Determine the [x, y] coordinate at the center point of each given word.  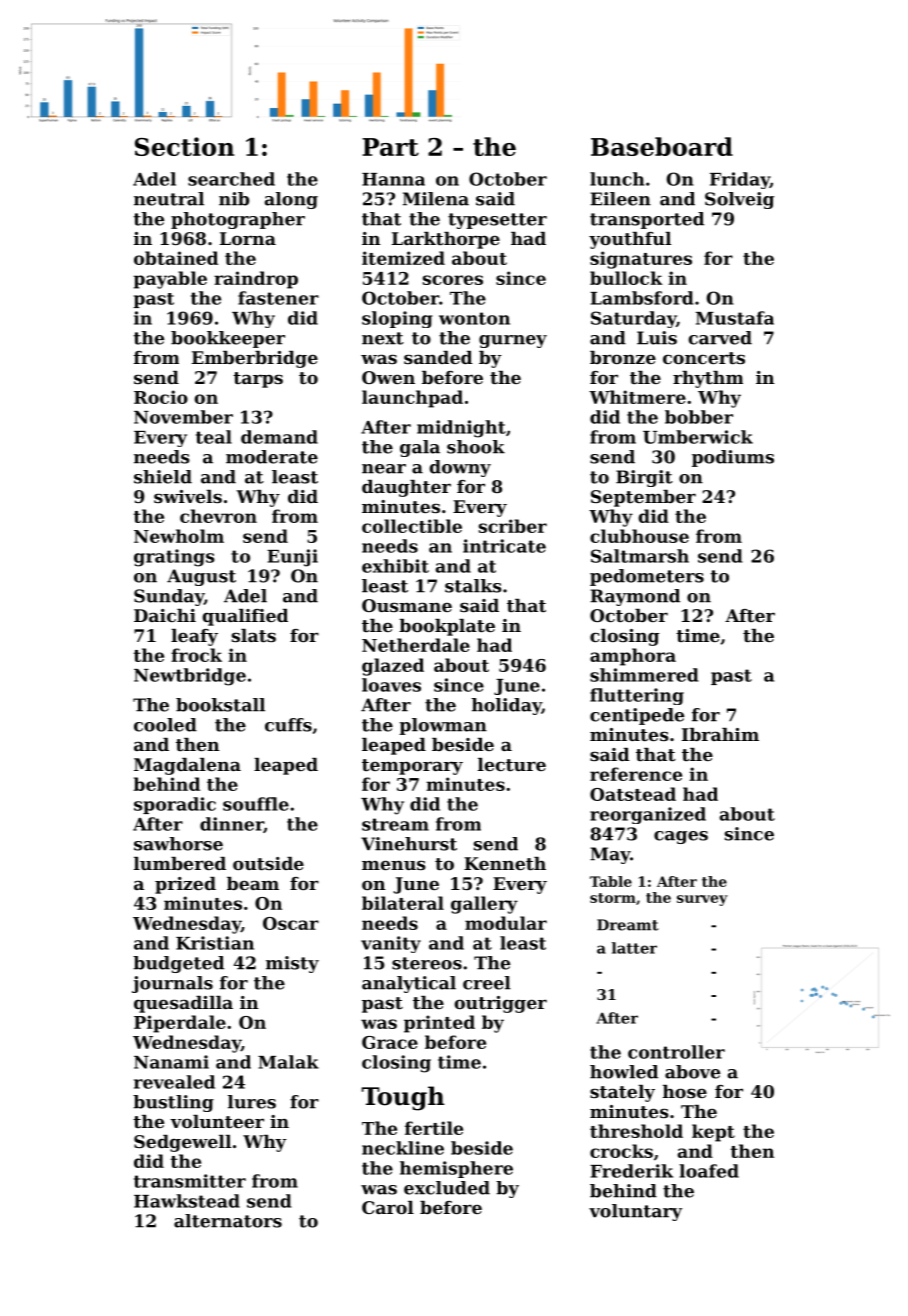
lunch [617, 179]
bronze [623, 357]
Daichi [165, 615]
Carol [388, 1207]
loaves [391, 685]
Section [184, 146]
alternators [228, 1221]
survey [702, 900]
